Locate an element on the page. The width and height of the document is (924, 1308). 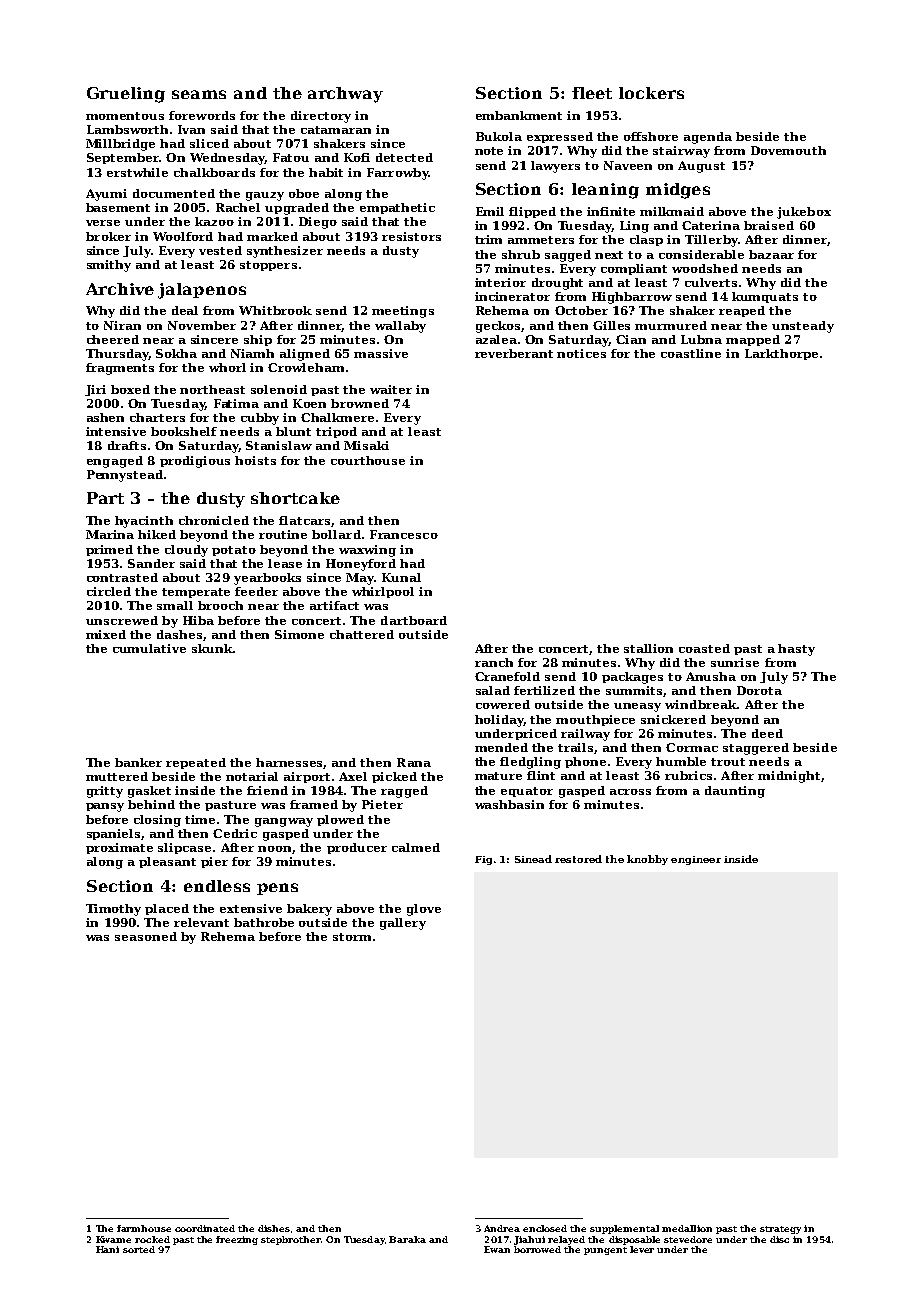
directory is located at coordinates (321, 117).
